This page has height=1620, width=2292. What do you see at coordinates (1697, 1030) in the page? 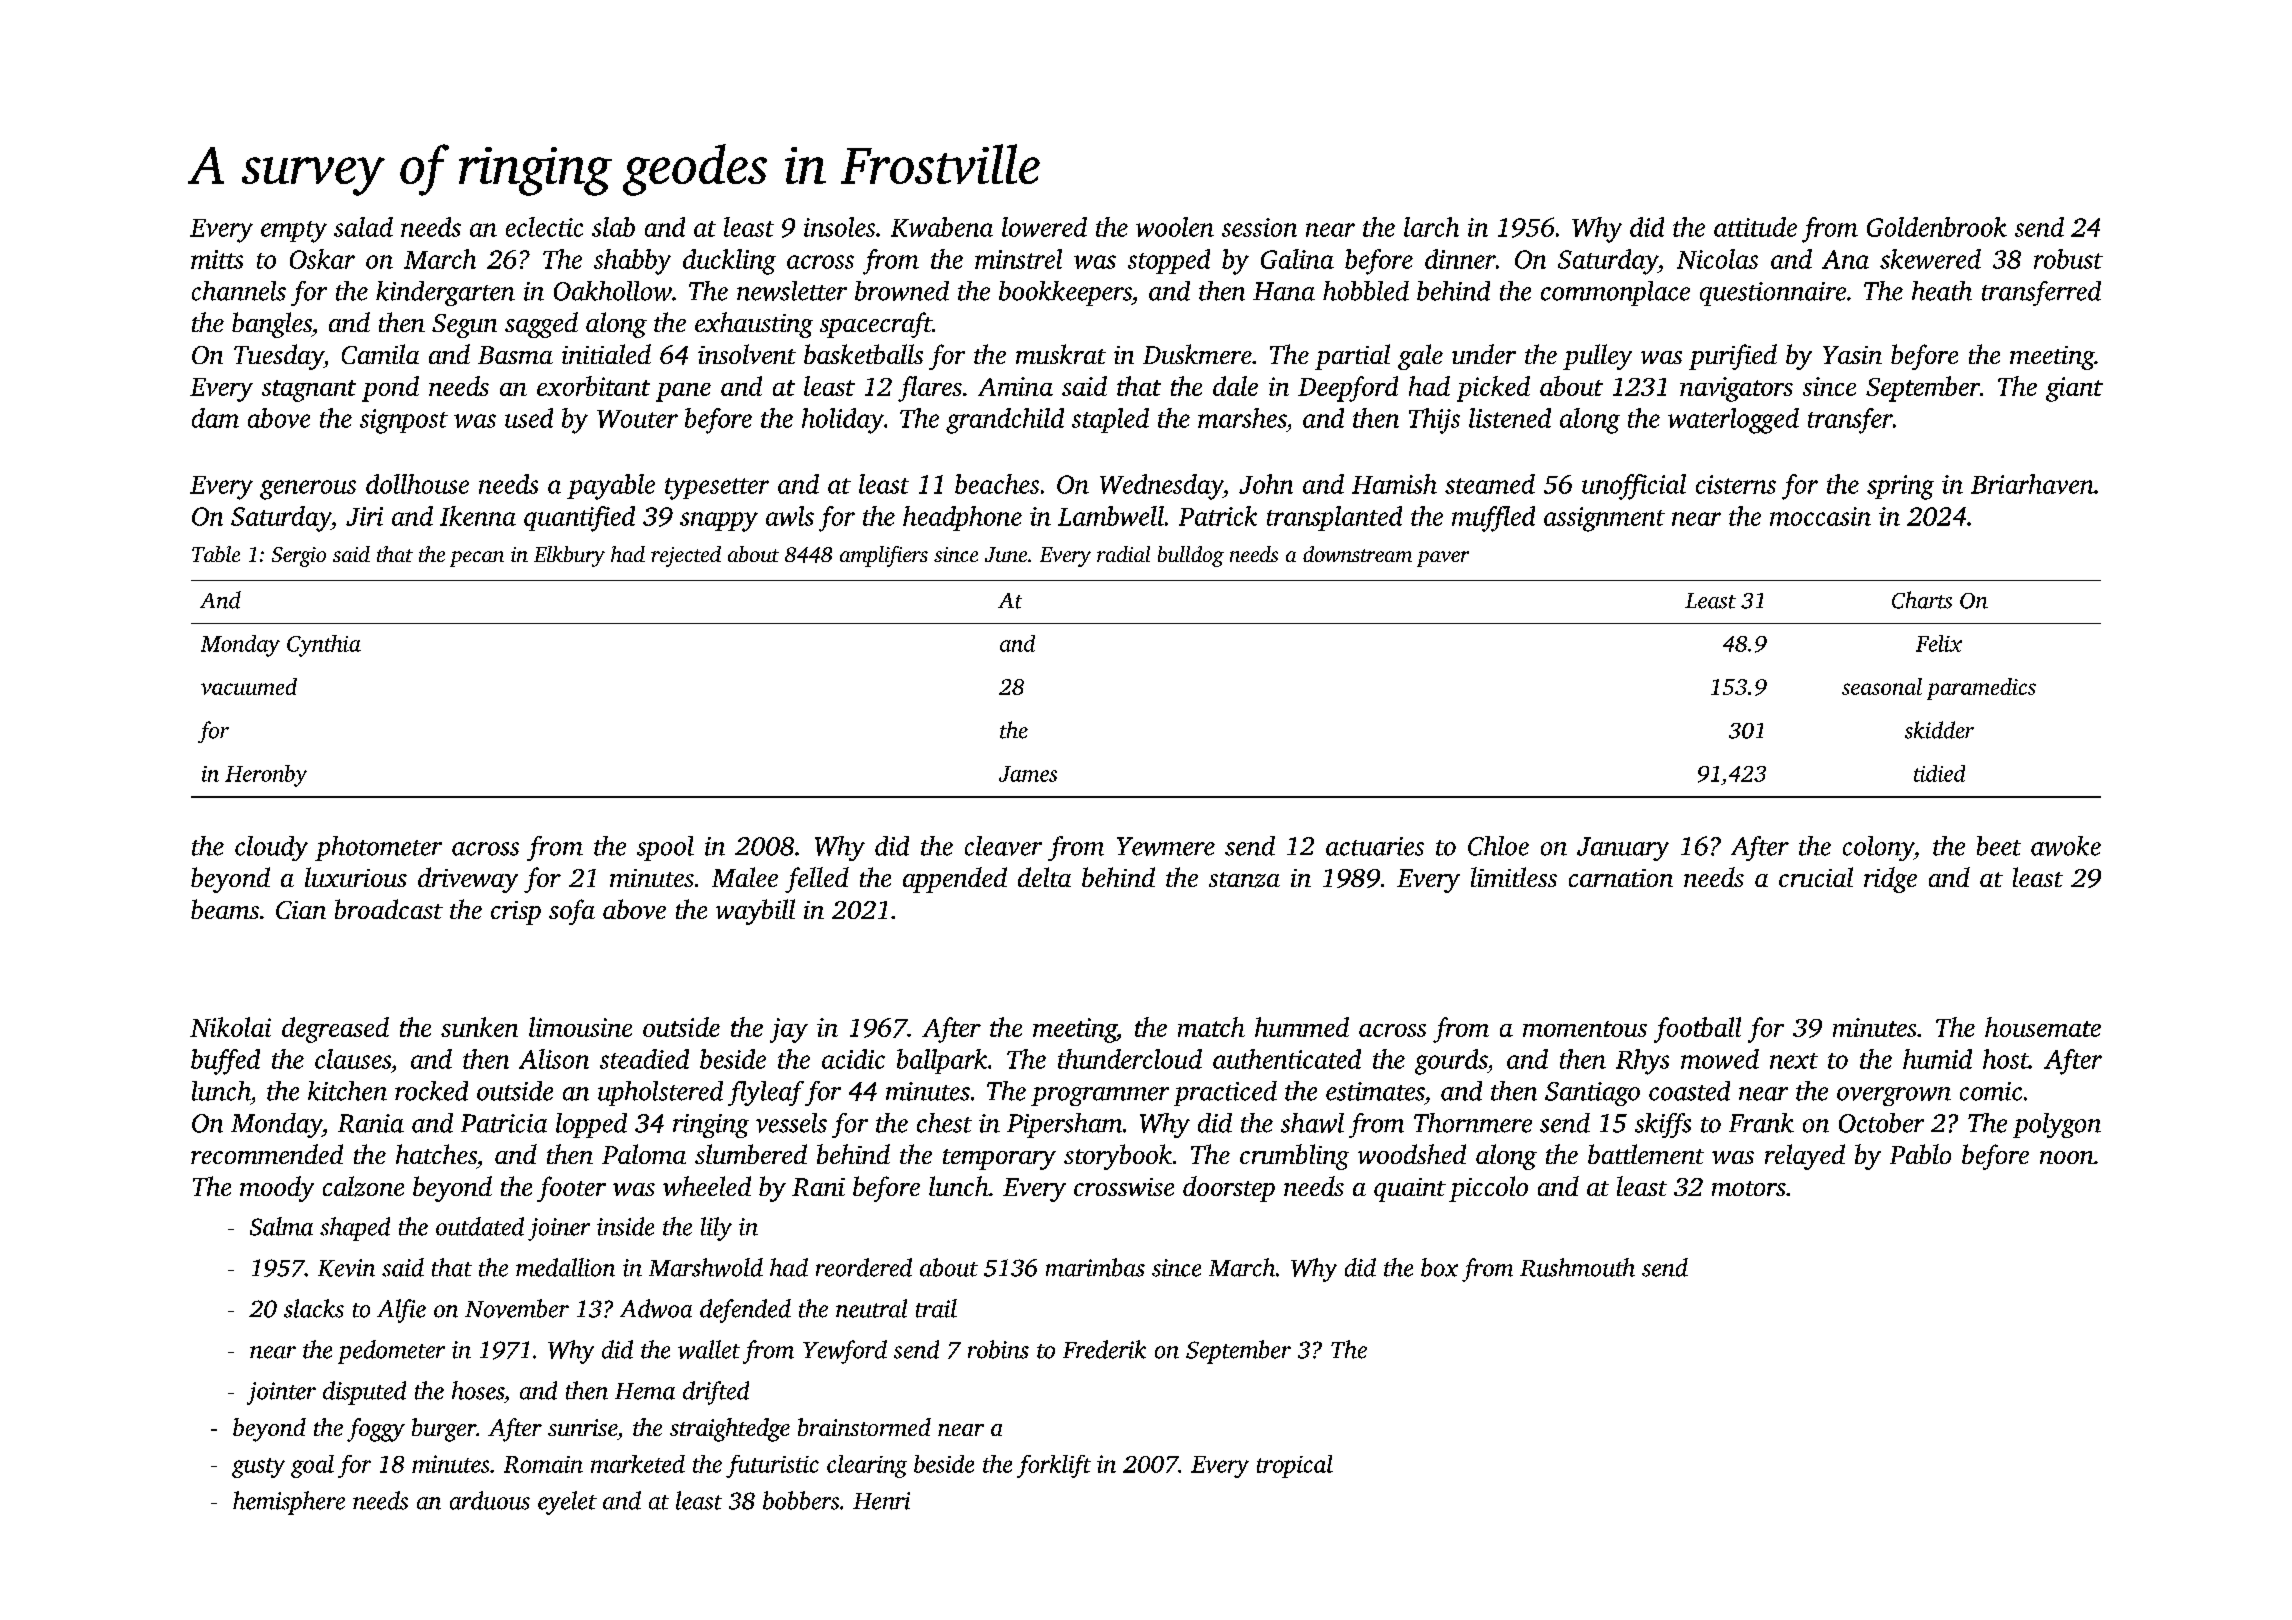
I see `football` at bounding box center [1697, 1030].
